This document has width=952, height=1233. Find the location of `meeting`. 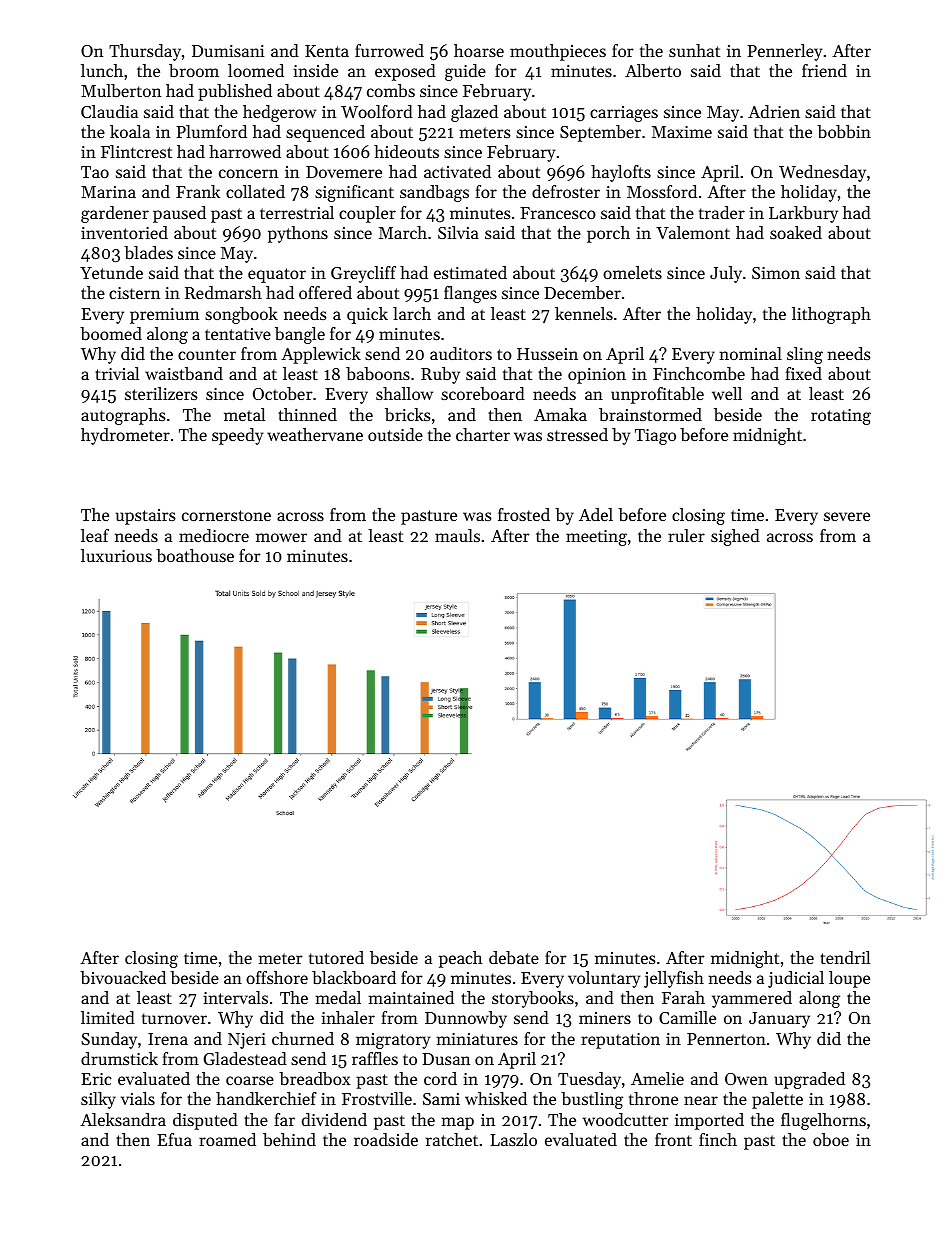

meeting is located at coordinates (596, 538).
